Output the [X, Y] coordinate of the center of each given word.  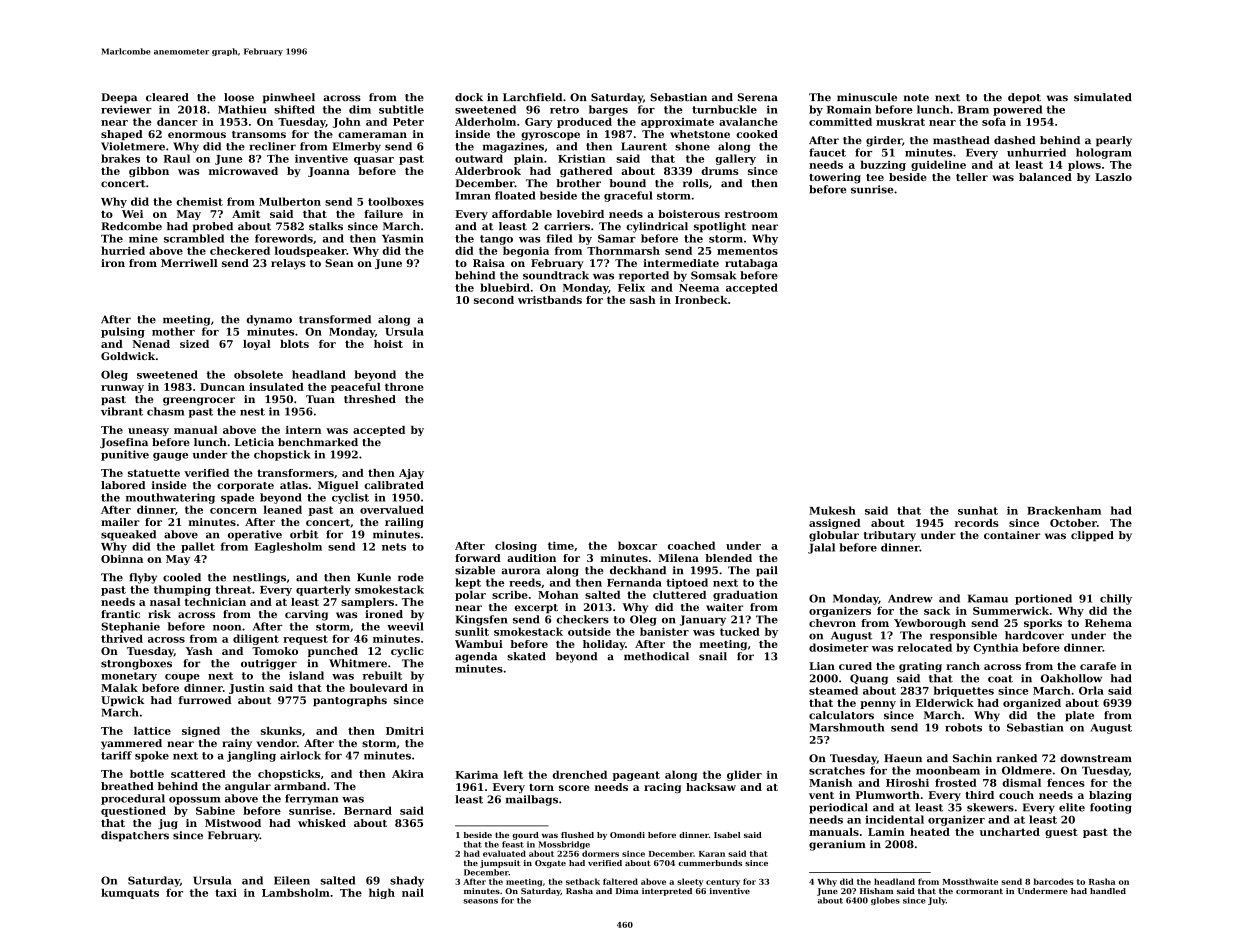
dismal [1022, 782]
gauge [170, 457]
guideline [938, 165]
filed [559, 238]
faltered [620, 881]
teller [972, 177]
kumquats [130, 893]
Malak [119, 688]
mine [143, 238]
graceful [628, 196]
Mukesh [833, 510]
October [1073, 523]
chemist [199, 201]
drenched [580, 774]
